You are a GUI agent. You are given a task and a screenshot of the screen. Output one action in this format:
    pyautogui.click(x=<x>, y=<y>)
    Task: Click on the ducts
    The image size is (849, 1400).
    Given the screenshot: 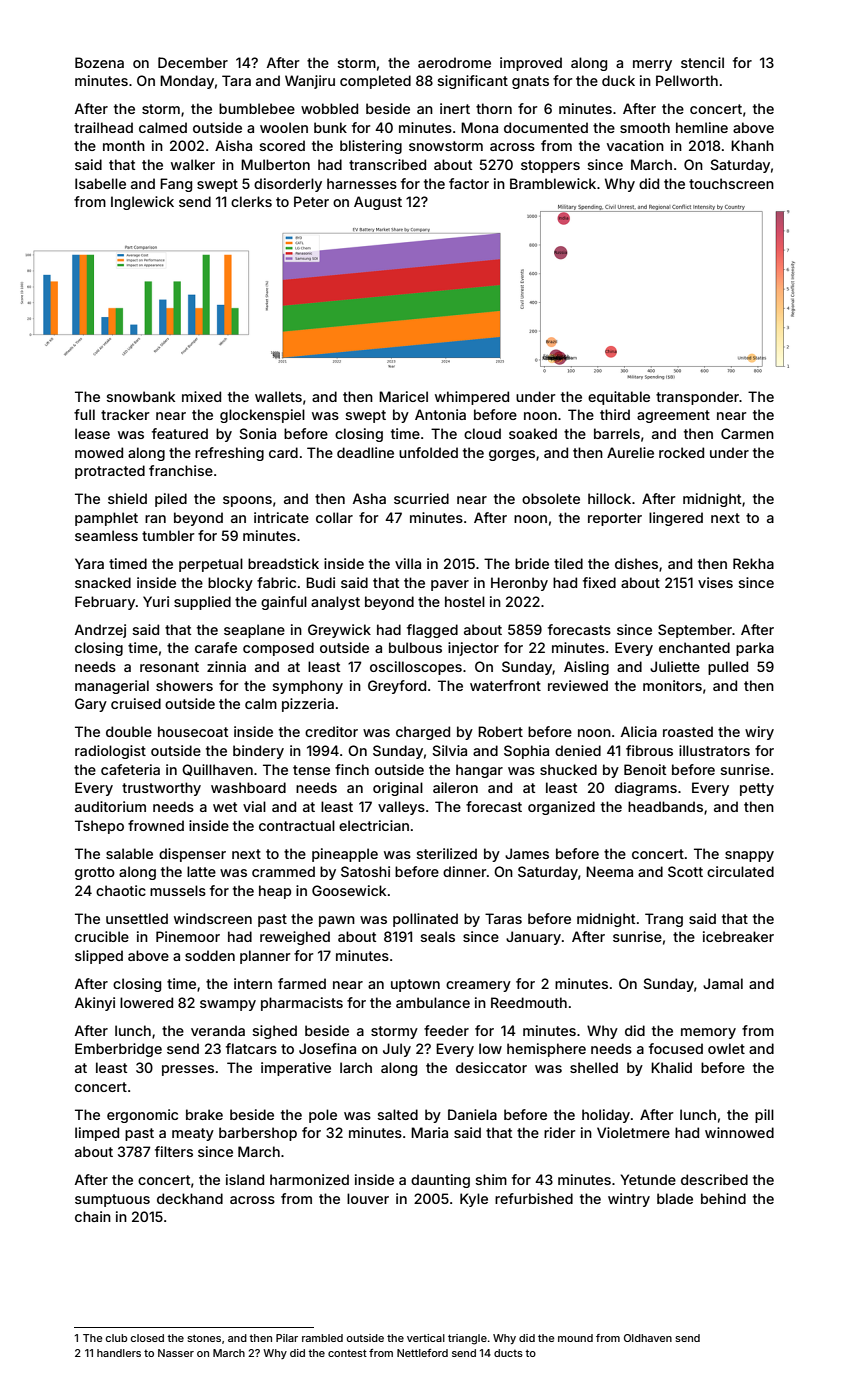 What is the action you would take?
    pyautogui.click(x=508, y=1353)
